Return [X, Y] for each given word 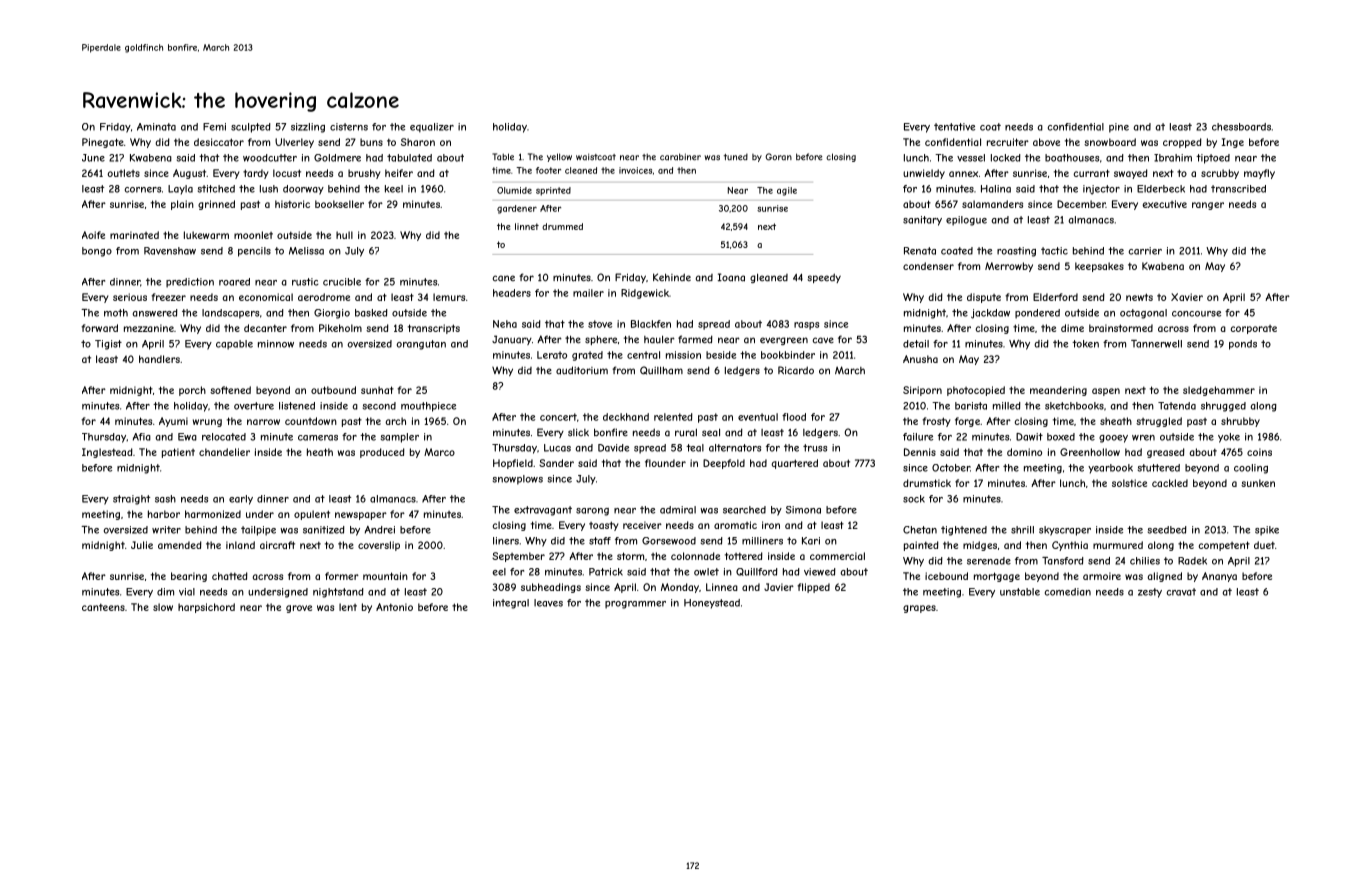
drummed [562, 226]
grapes [919, 609]
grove [299, 609]
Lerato [552, 355]
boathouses [1072, 158]
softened [230, 390]
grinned [216, 205]
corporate [1253, 329]
